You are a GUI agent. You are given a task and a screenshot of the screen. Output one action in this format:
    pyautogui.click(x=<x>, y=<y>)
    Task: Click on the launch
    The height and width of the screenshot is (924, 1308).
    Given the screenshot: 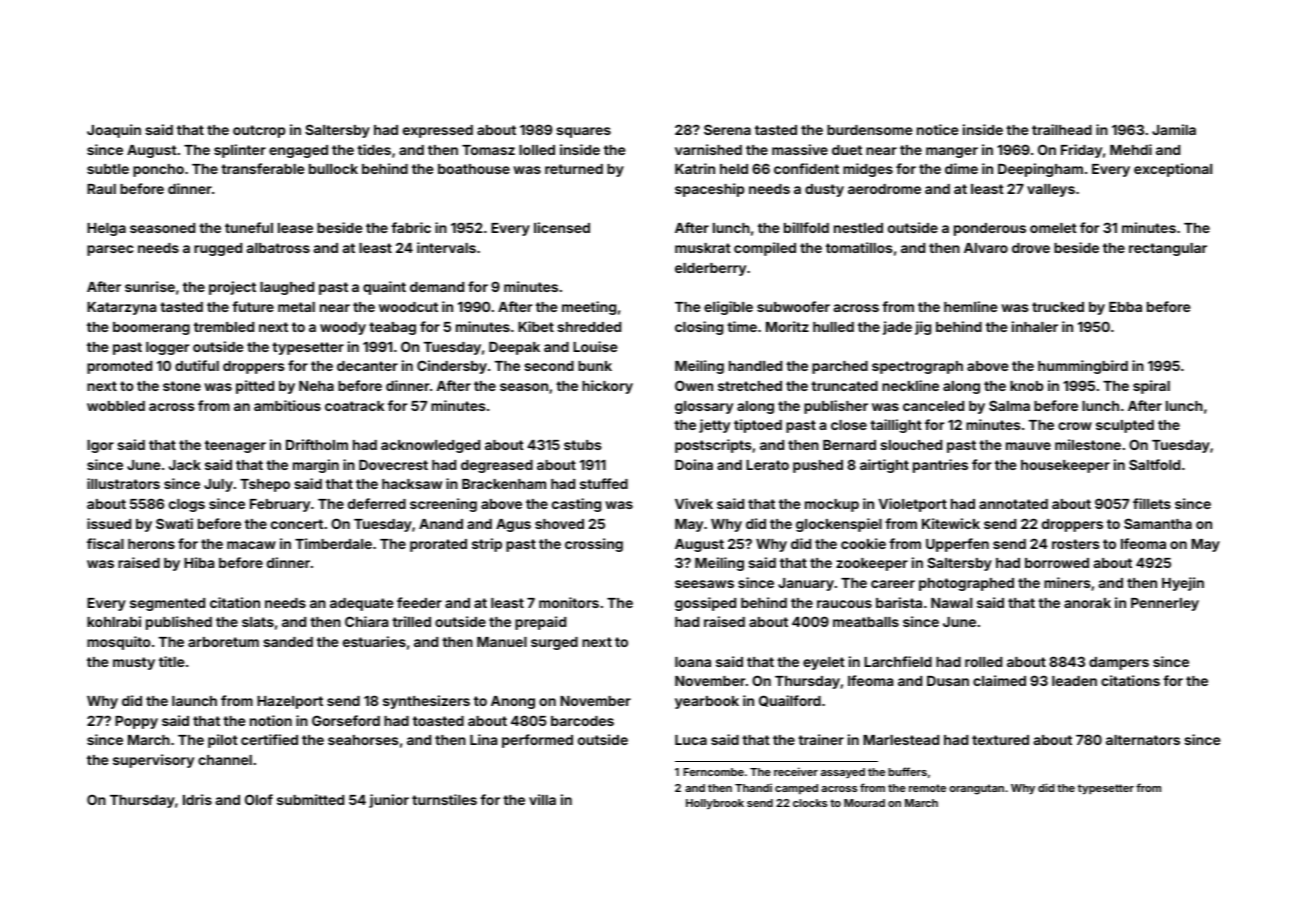 What is the action you would take?
    pyautogui.click(x=194, y=701)
